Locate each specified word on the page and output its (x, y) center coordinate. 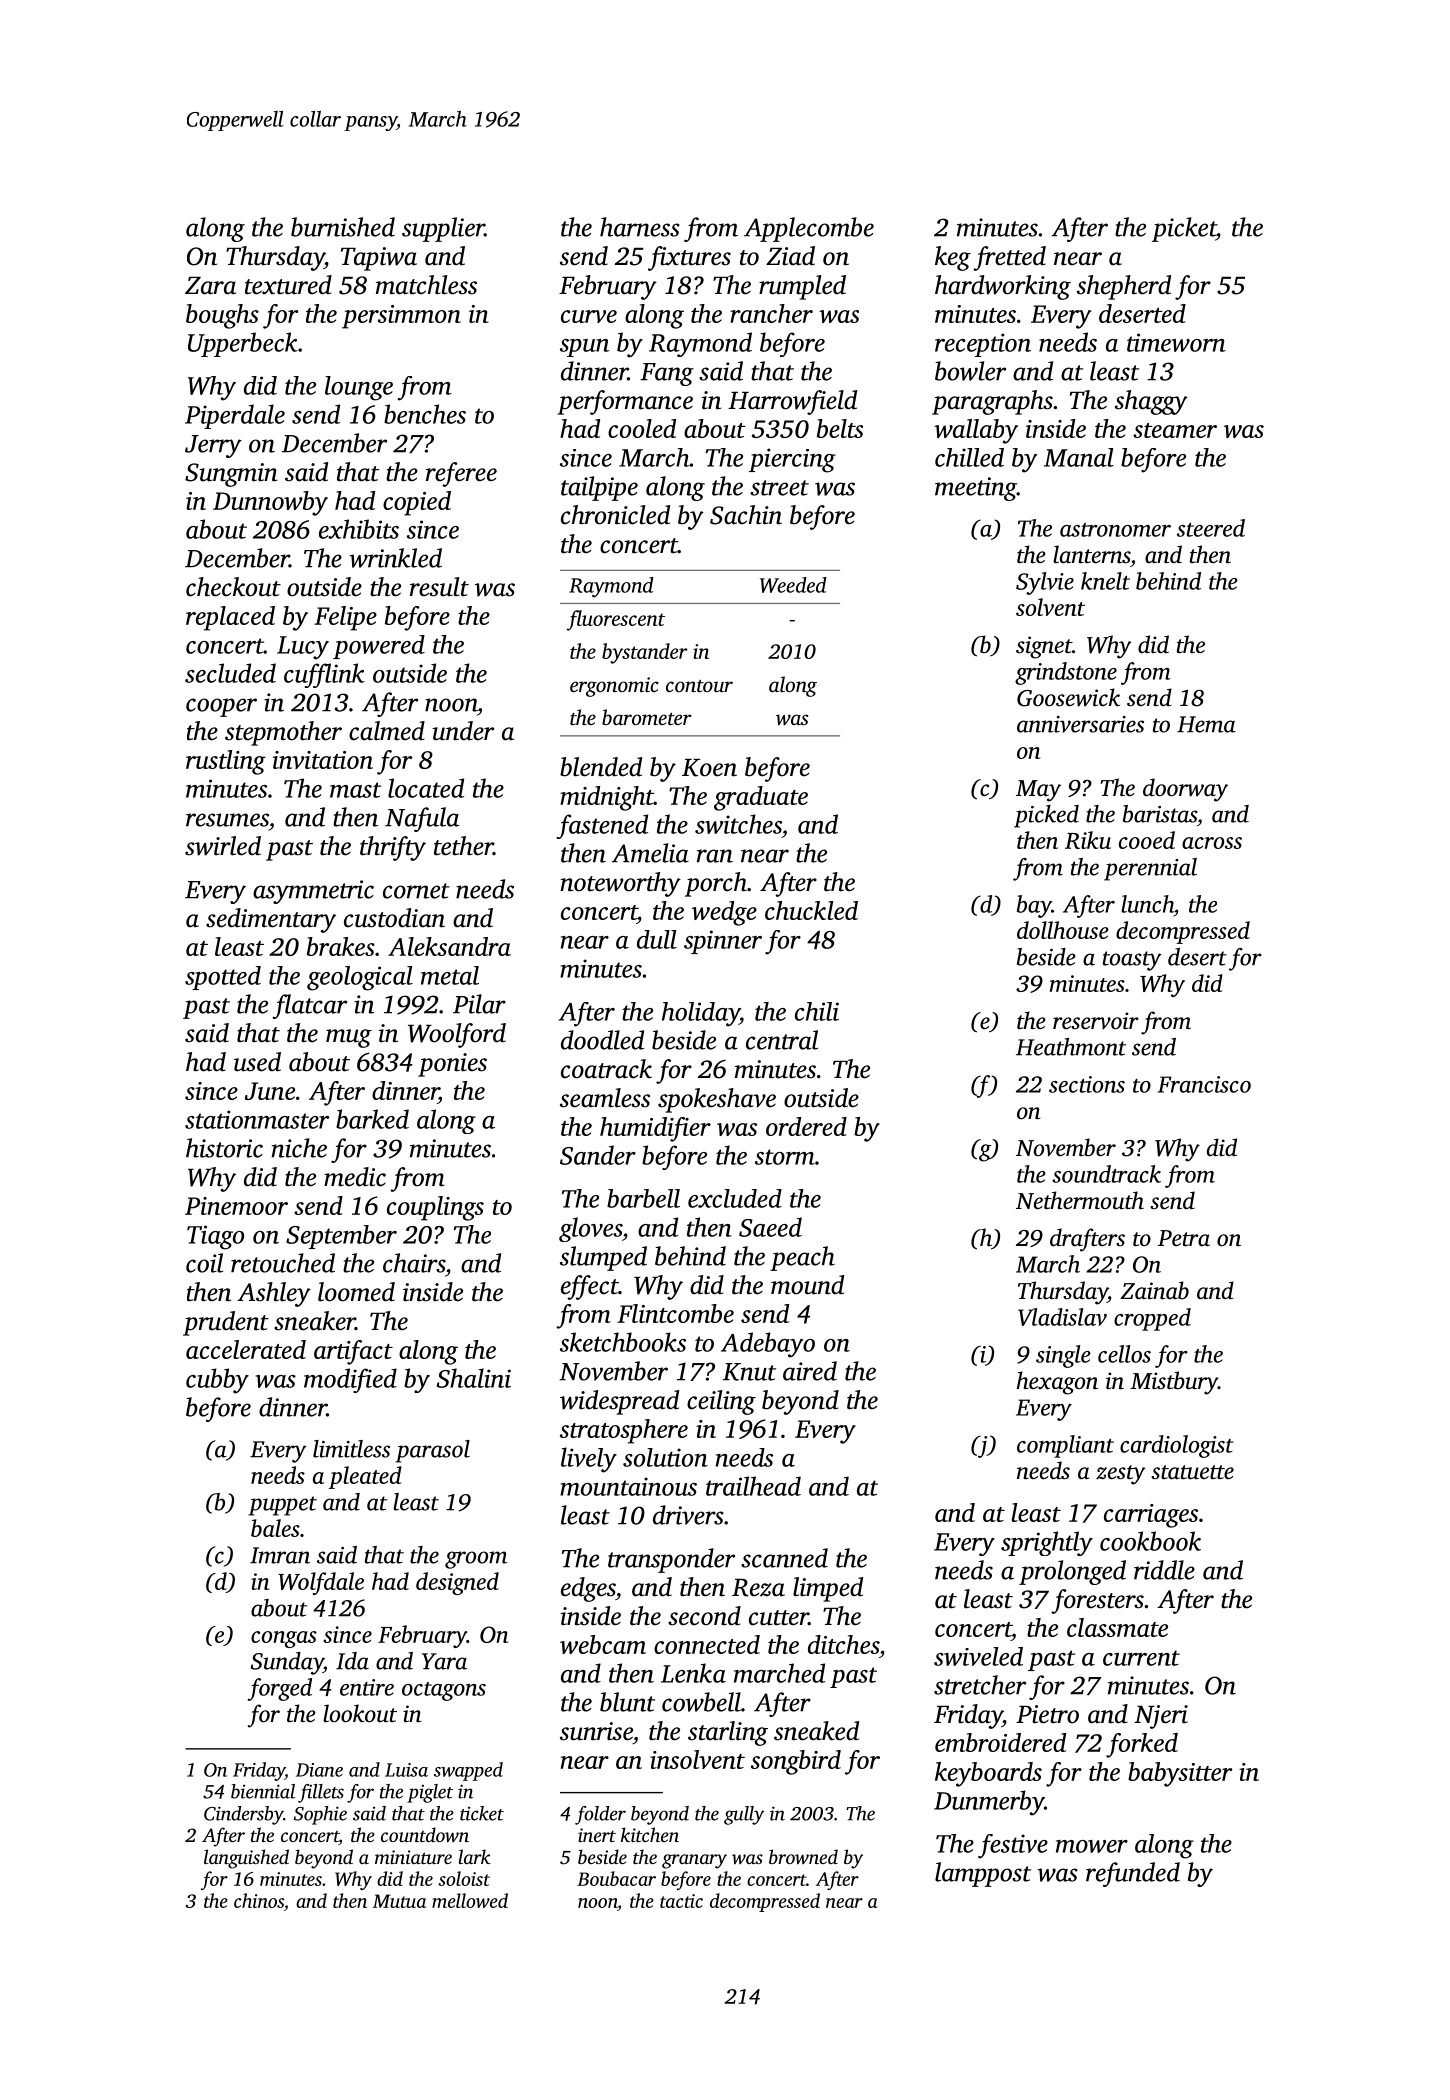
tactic (681, 1901)
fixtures (689, 258)
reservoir (1096, 1021)
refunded (1133, 1874)
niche (299, 1148)
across (1212, 843)
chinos (259, 1900)
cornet (416, 891)
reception (983, 345)
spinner (723, 942)
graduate (761, 798)
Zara (210, 286)
